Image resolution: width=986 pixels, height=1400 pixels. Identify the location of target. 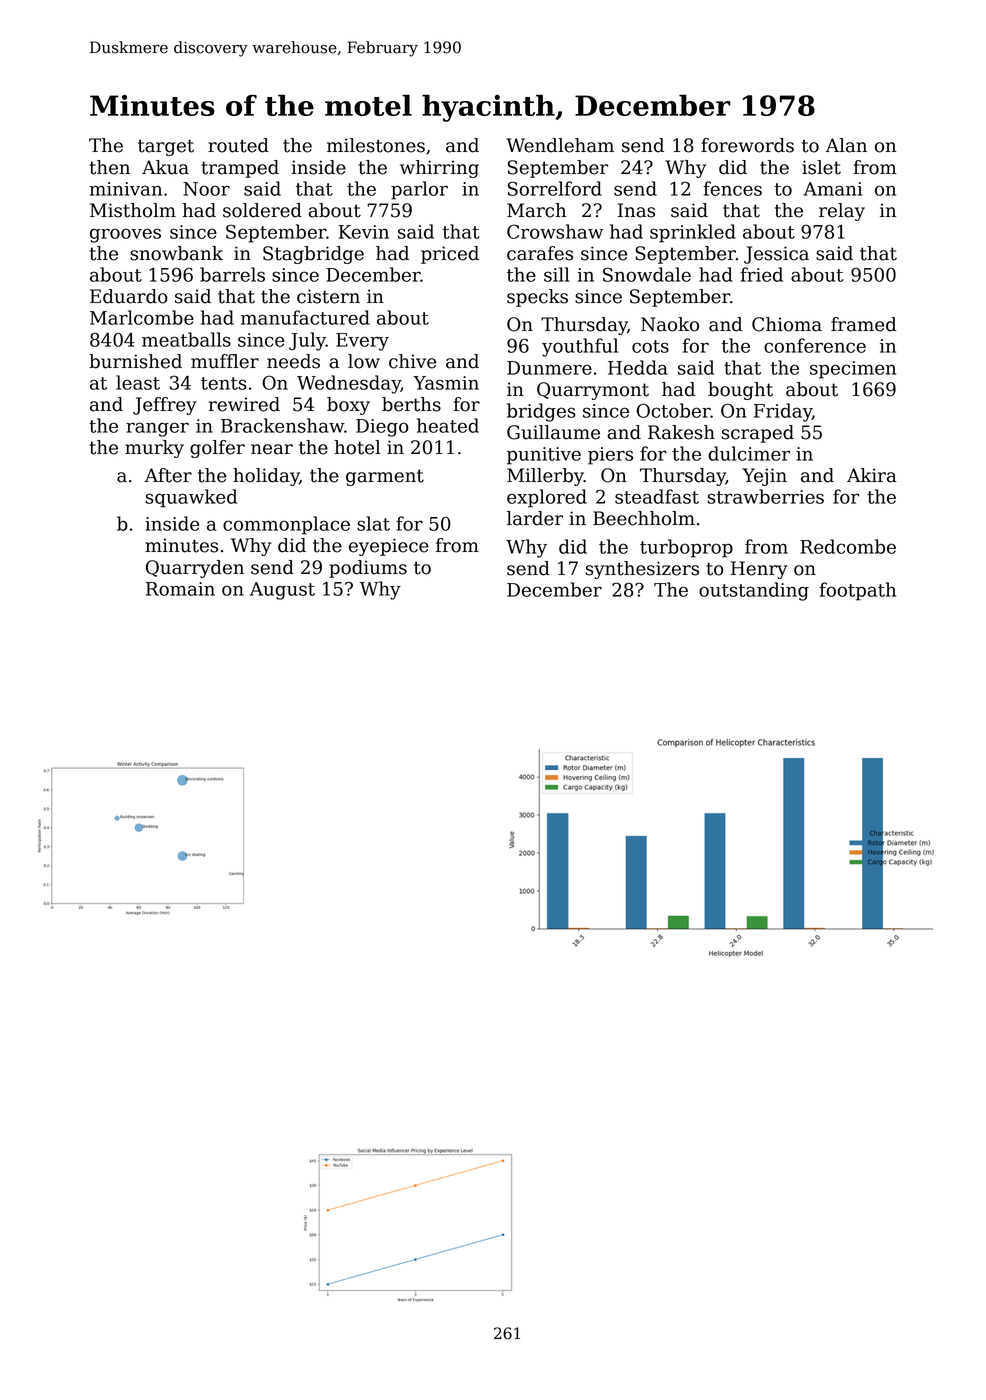
(166, 147).
